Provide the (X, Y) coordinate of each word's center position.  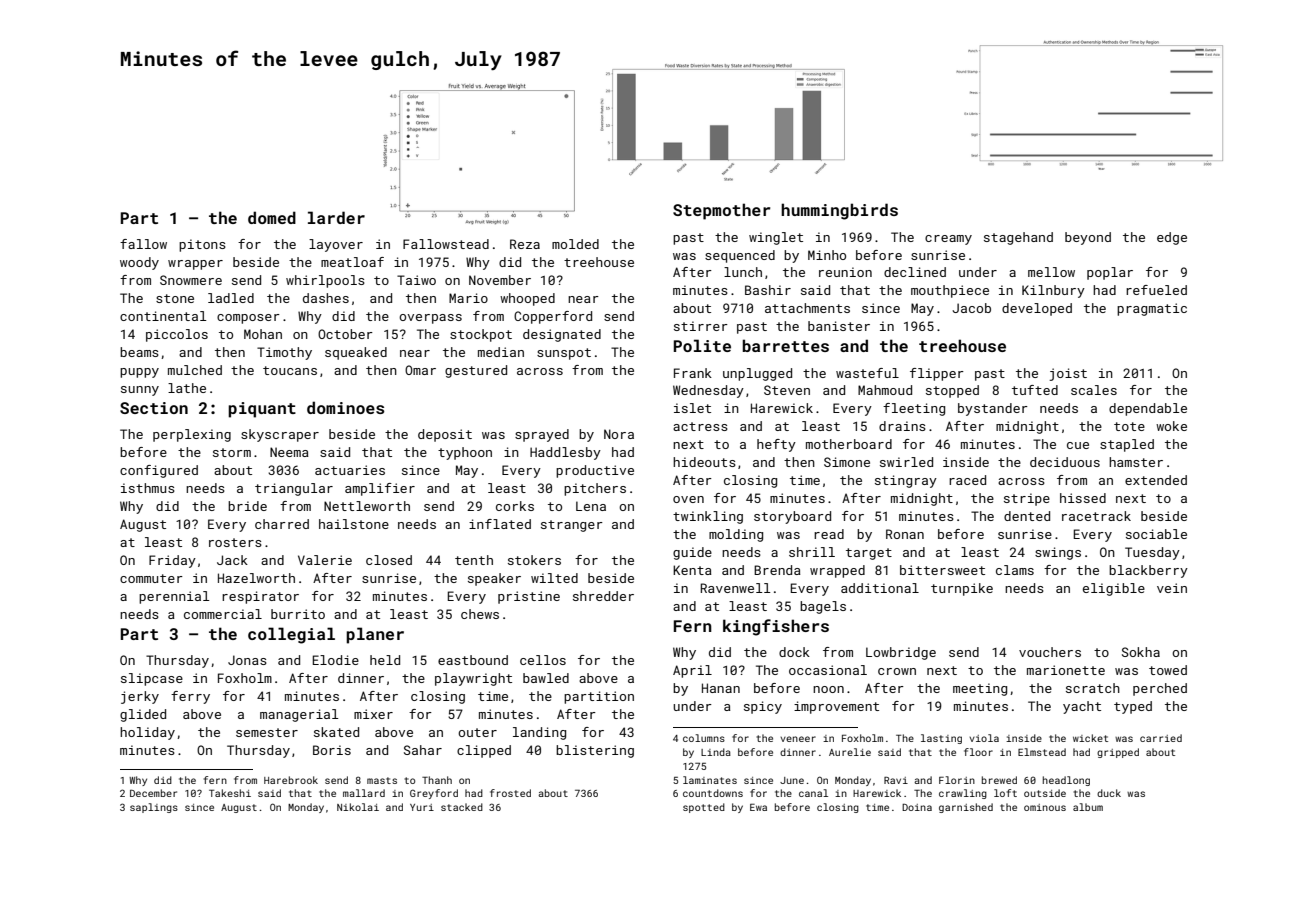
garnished (966, 808)
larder (336, 217)
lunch (743, 272)
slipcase (152, 679)
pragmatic (1152, 309)
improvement (836, 707)
